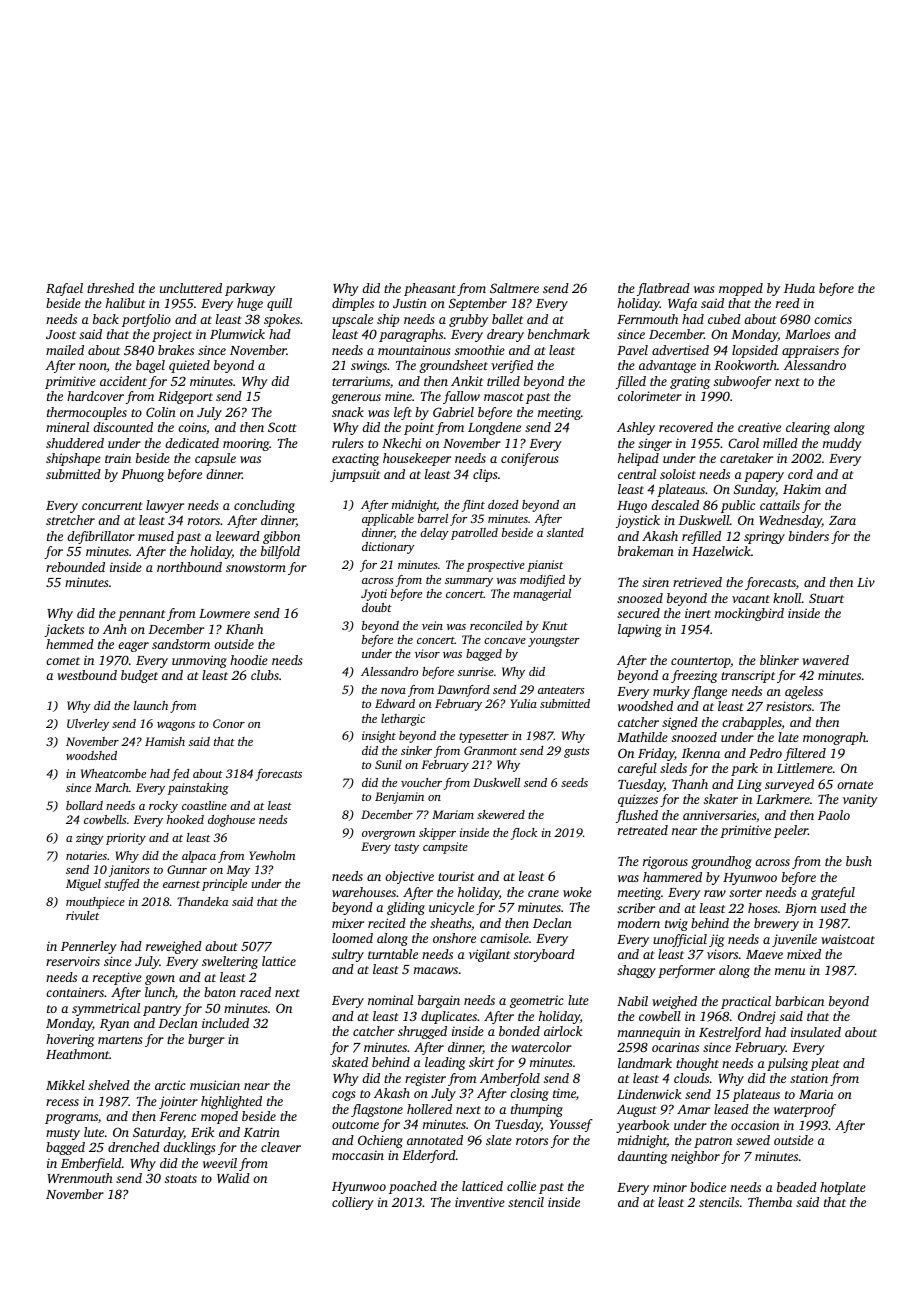 The image size is (924, 1308). I want to click on Saltmere, so click(514, 288).
